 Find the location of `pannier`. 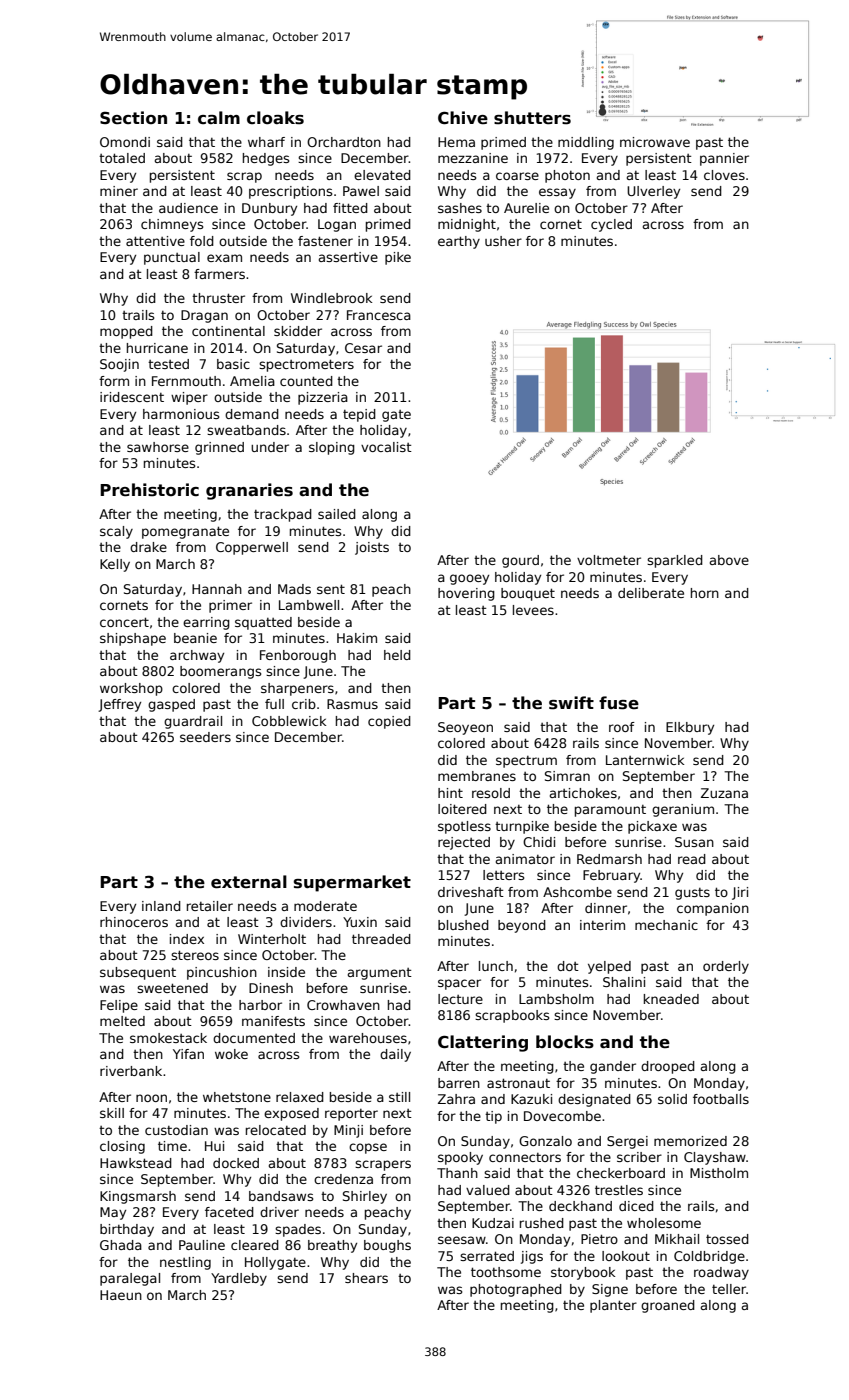

pannier is located at coordinates (724, 159).
